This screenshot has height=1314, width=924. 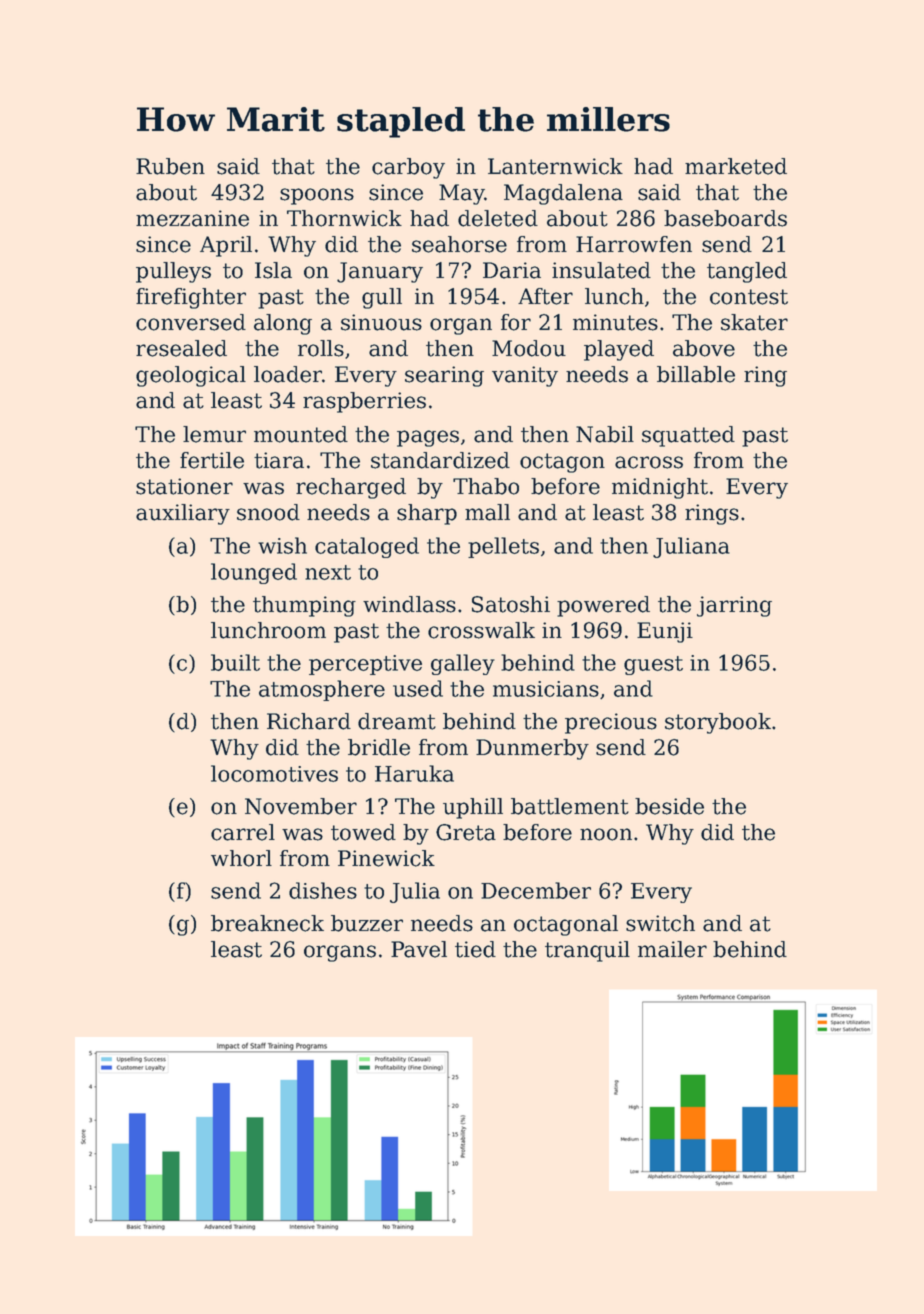 I want to click on Harrowfen, so click(x=634, y=244).
